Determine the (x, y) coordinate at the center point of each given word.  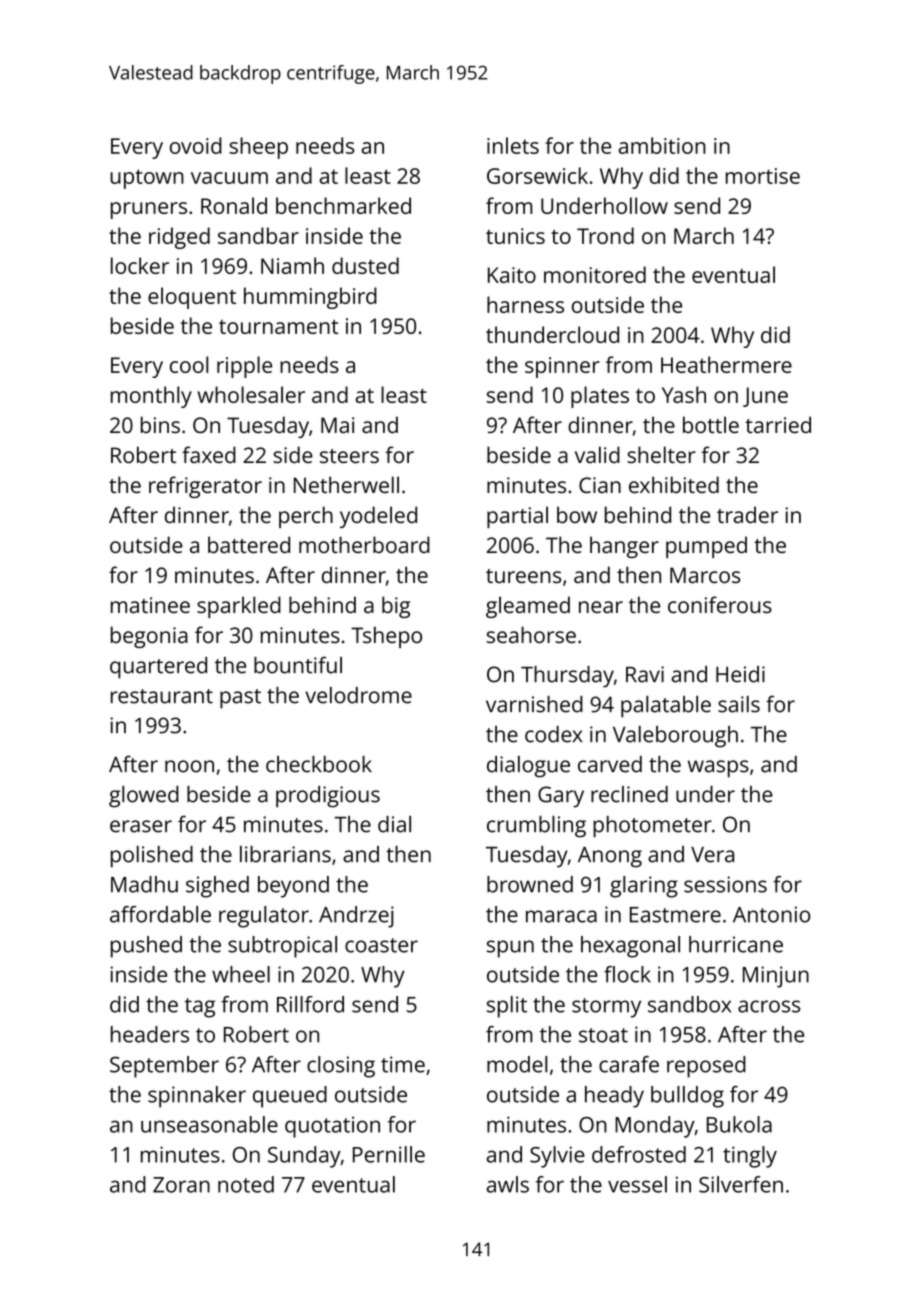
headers (150, 1034)
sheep (258, 148)
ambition (662, 145)
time (403, 1064)
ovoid (196, 145)
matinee (150, 605)
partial (517, 517)
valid (597, 454)
